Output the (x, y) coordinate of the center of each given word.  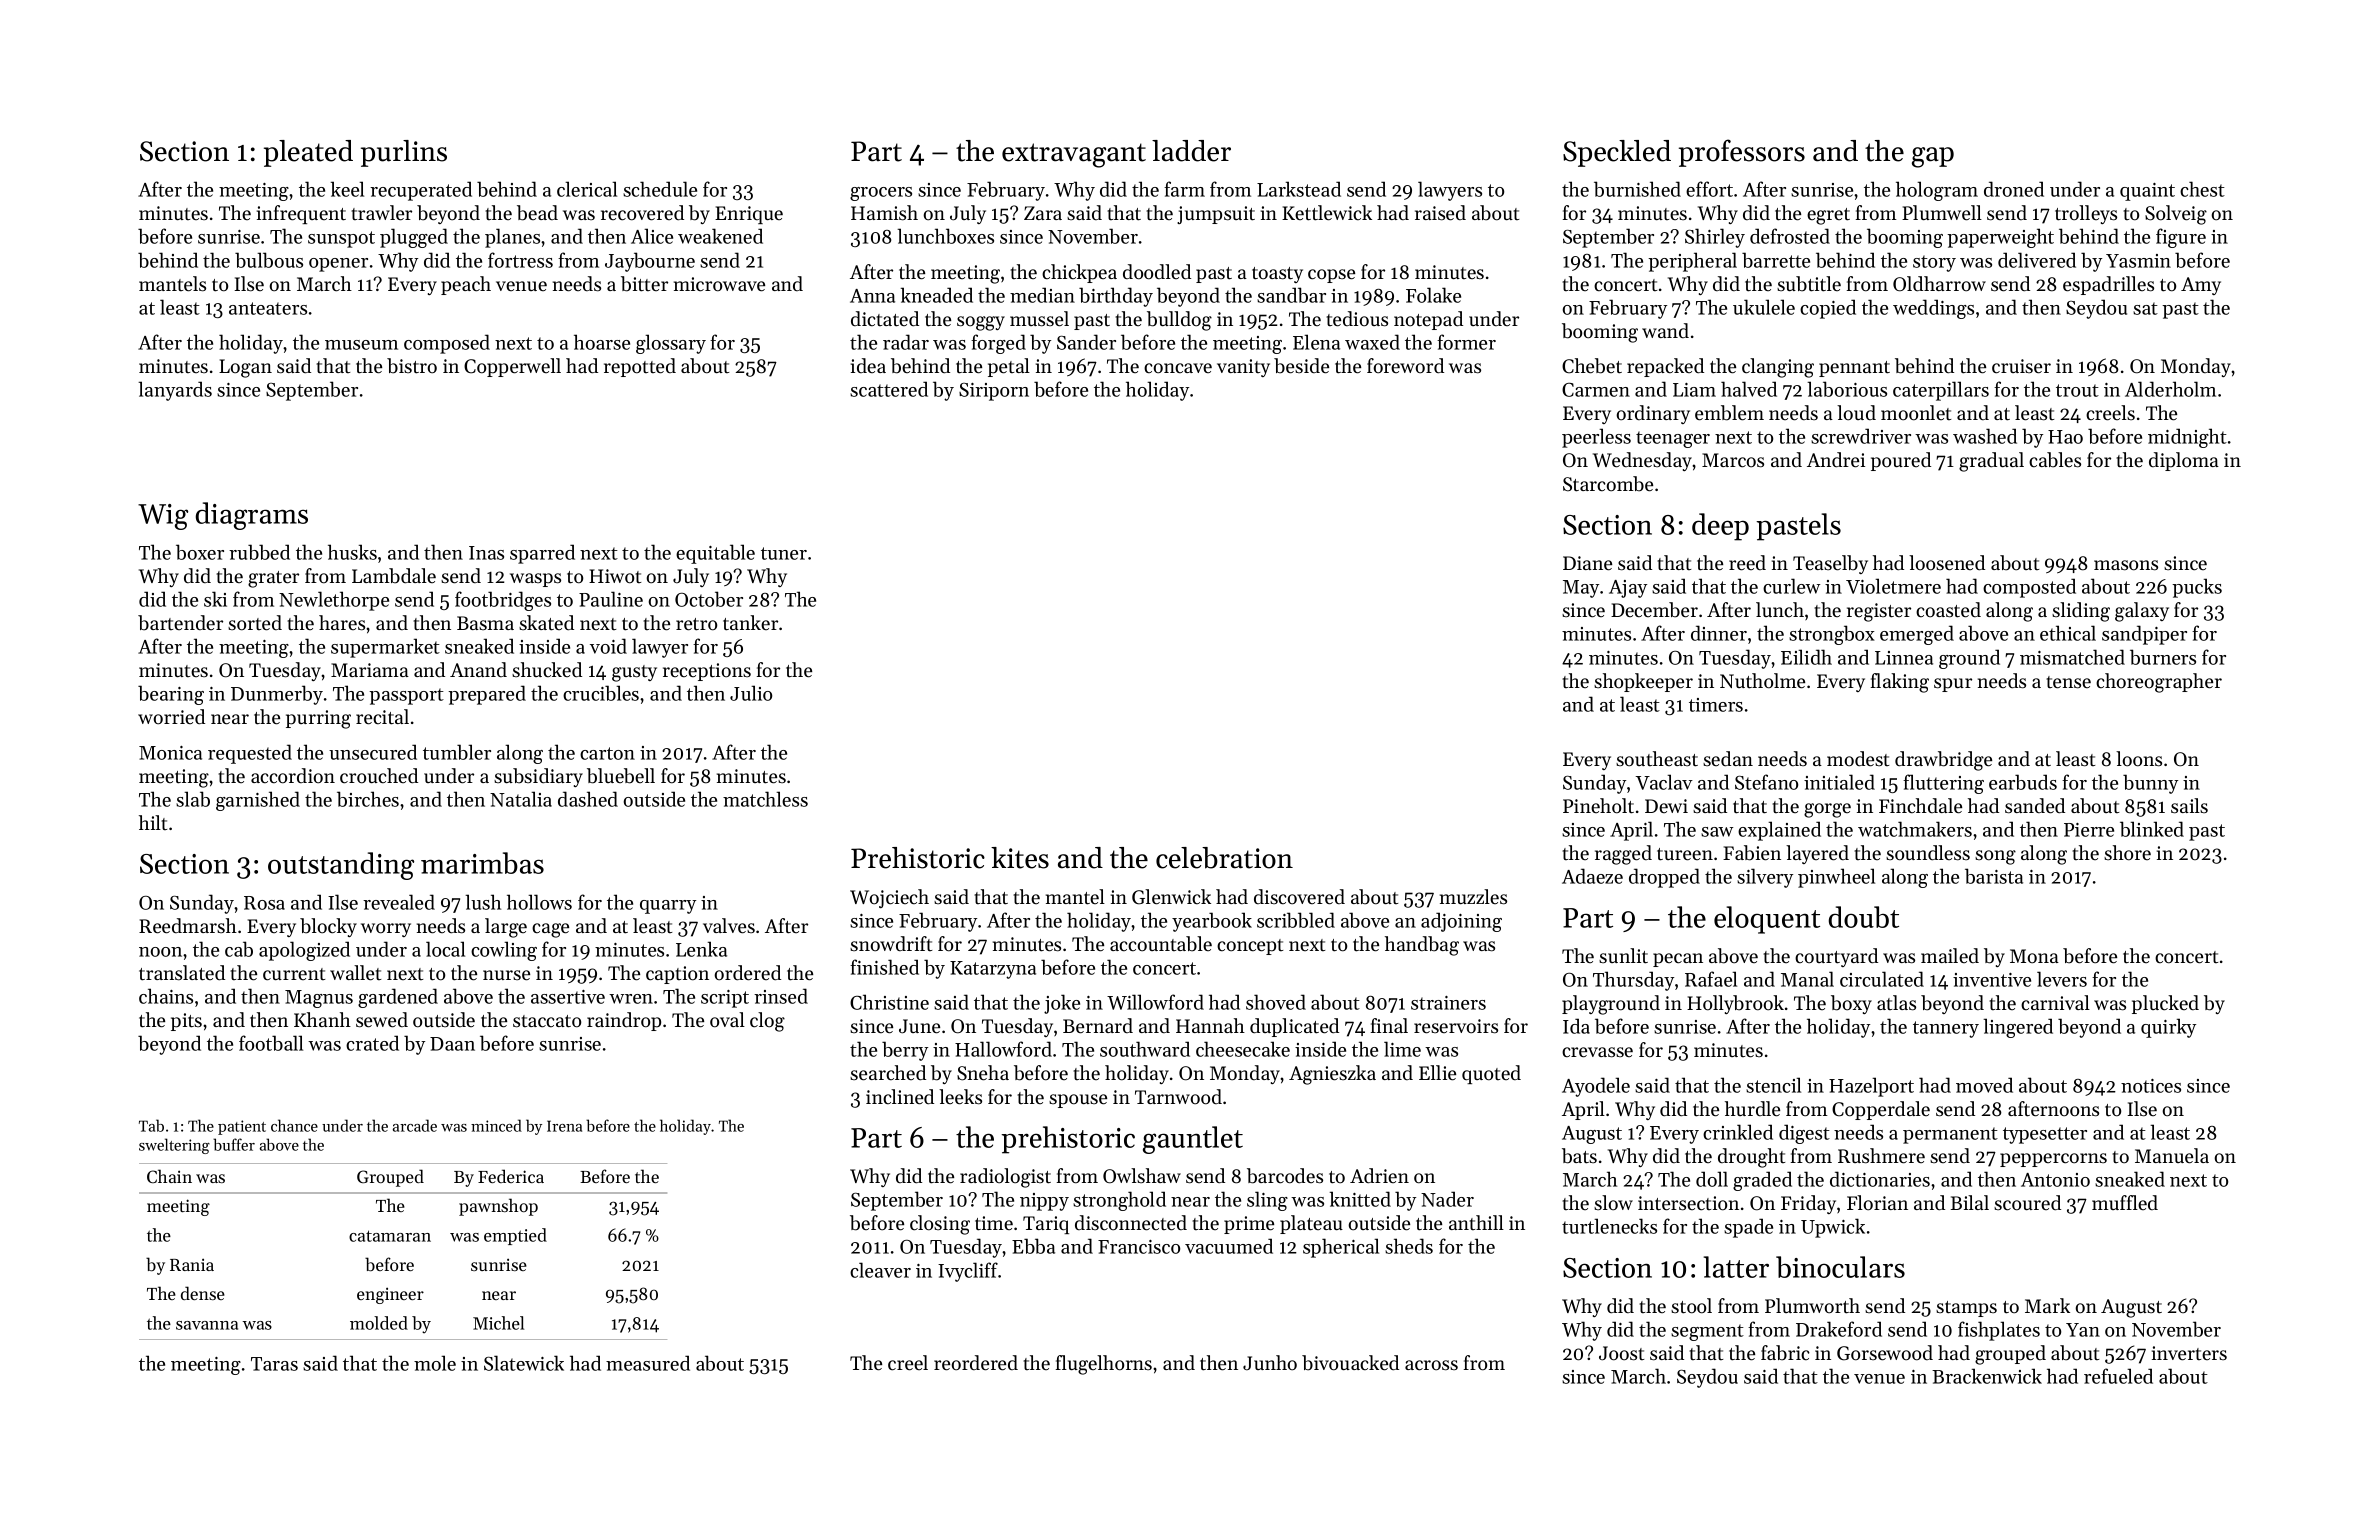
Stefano (1766, 782)
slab (193, 799)
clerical (587, 189)
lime (1402, 1049)
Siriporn (994, 392)
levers (2062, 979)
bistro (412, 366)
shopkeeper (1643, 682)
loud (1856, 413)
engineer (390, 1295)
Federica (511, 1176)
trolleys (2086, 214)
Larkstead (1299, 189)
